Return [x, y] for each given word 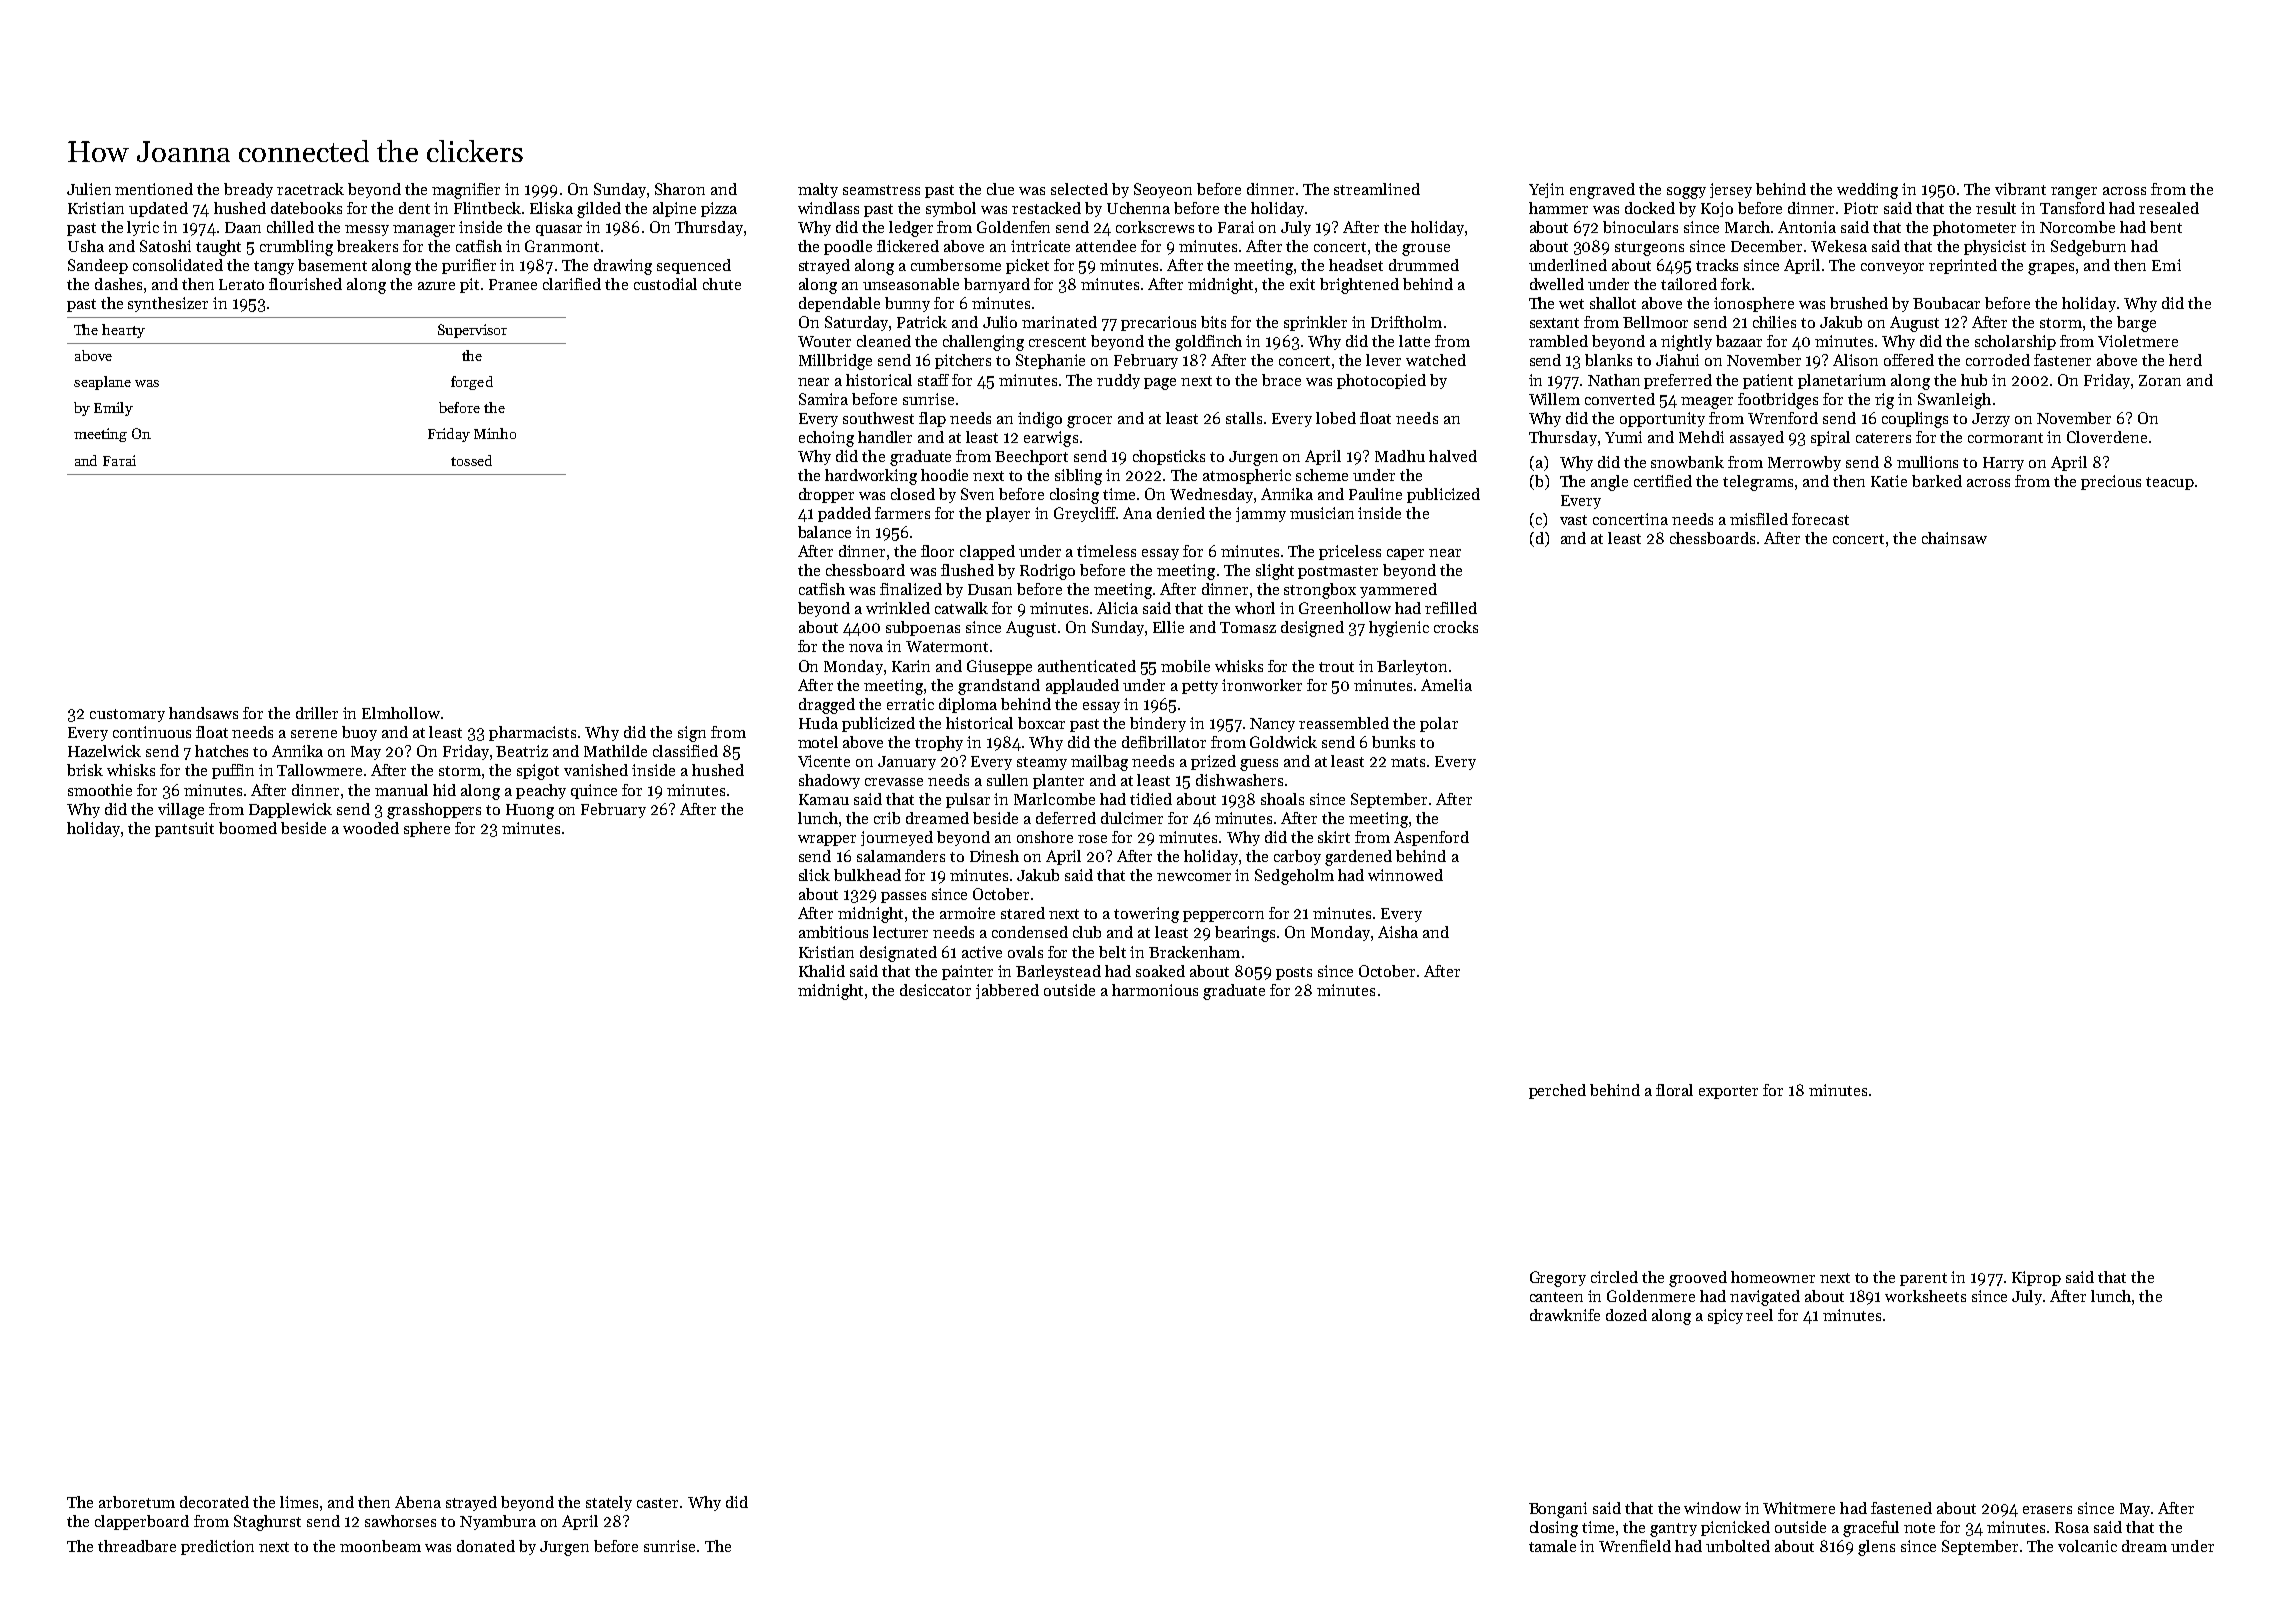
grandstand [999, 687]
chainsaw [1954, 538]
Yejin [1546, 190]
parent [1923, 1279]
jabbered [1007, 991]
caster [657, 1503]
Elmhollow [401, 713]
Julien [89, 189]
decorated [214, 1502]
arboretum [137, 1502]
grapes [2051, 269]
